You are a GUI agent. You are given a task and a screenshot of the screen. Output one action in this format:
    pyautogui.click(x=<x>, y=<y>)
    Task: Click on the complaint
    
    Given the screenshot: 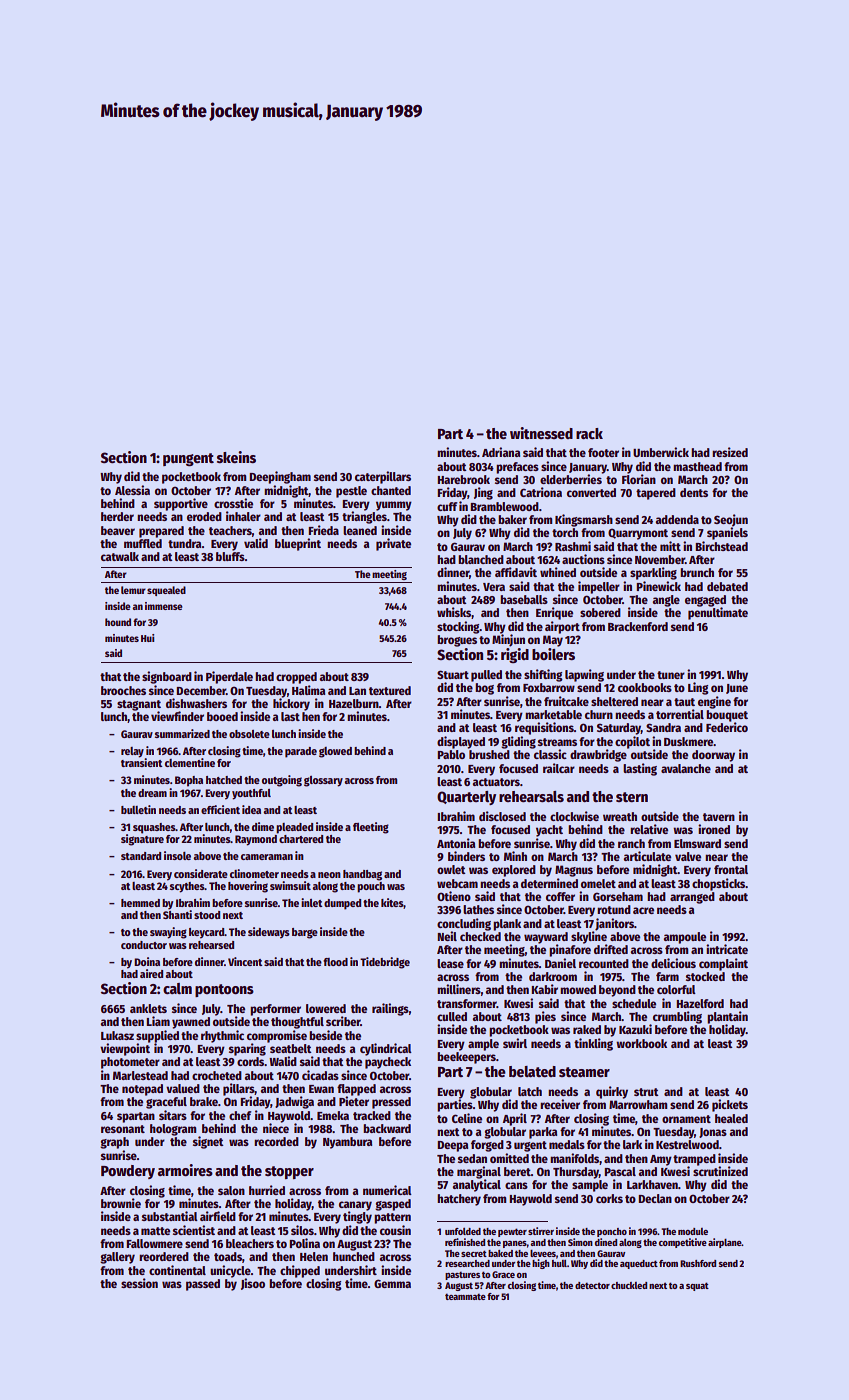 What is the action you would take?
    pyautogui.click(x=723, y=964)
